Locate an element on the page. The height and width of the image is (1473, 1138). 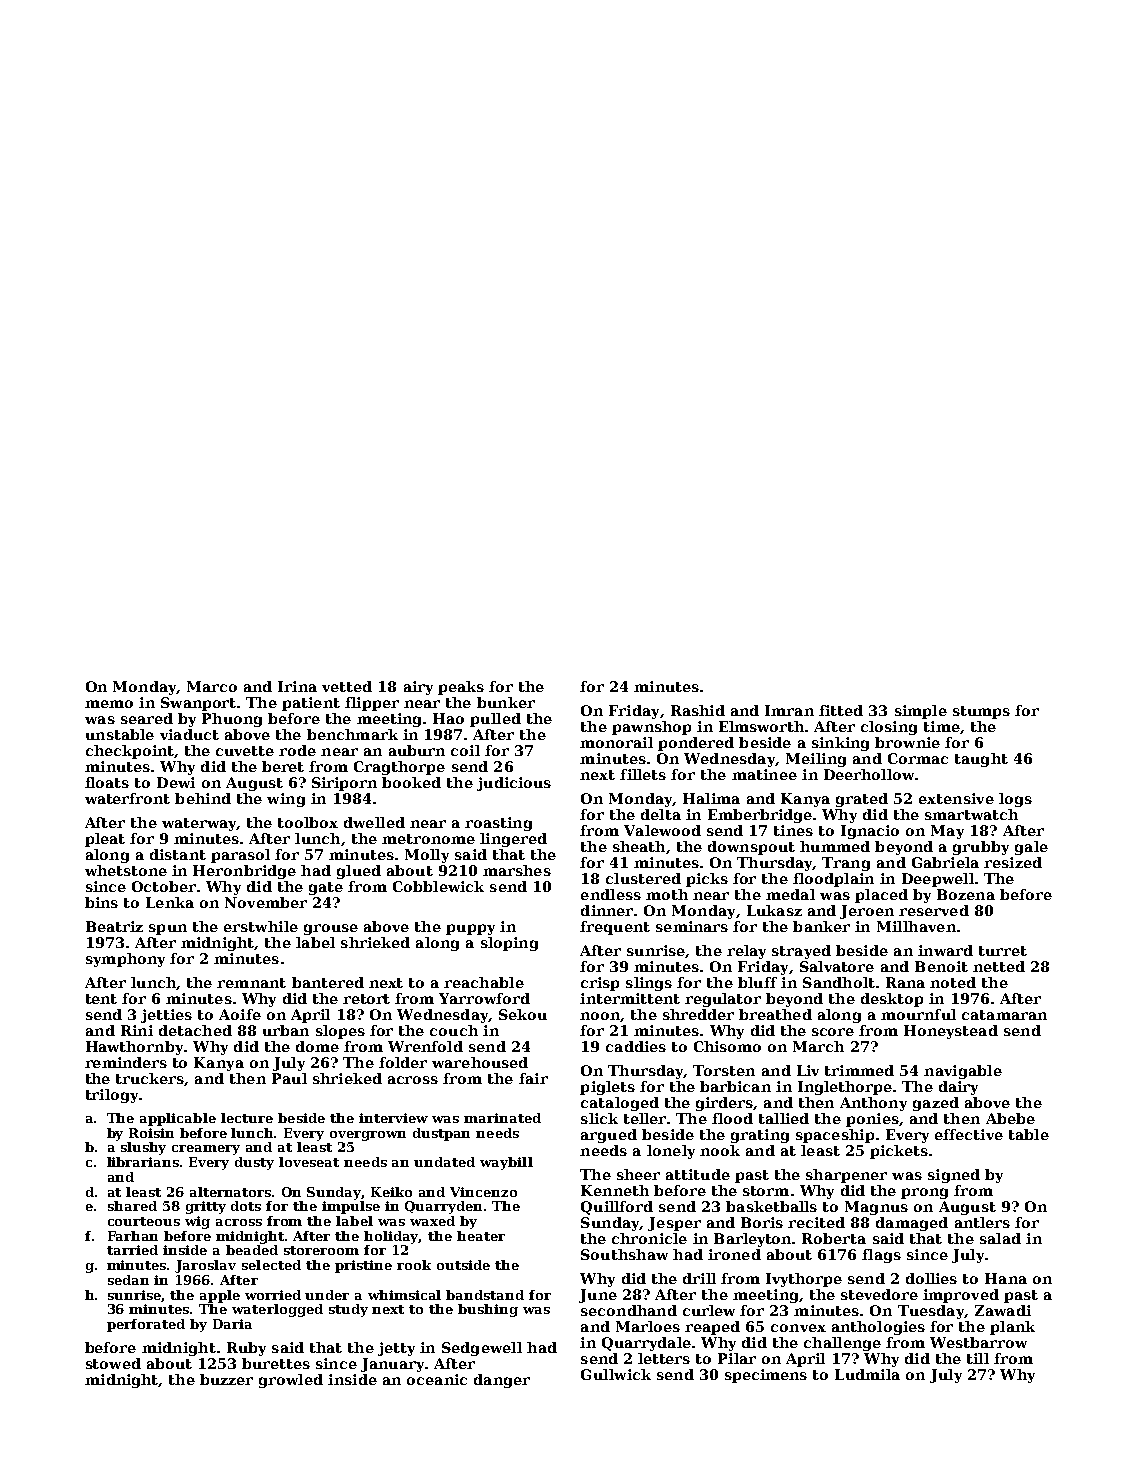
extensive is located at coordinates (956, 798).
